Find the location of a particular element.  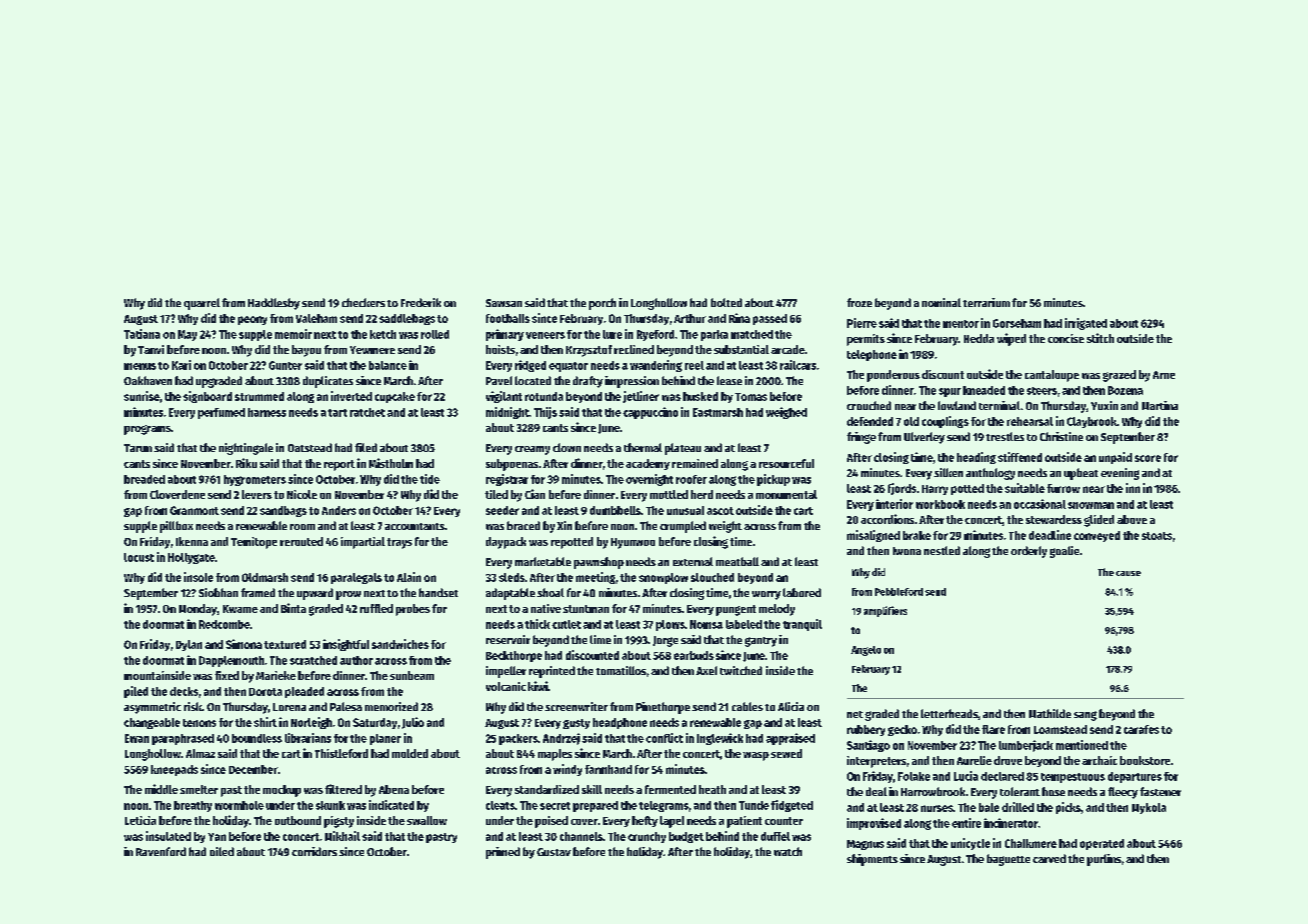

Yewmere is located at coordinates (372, 350).
